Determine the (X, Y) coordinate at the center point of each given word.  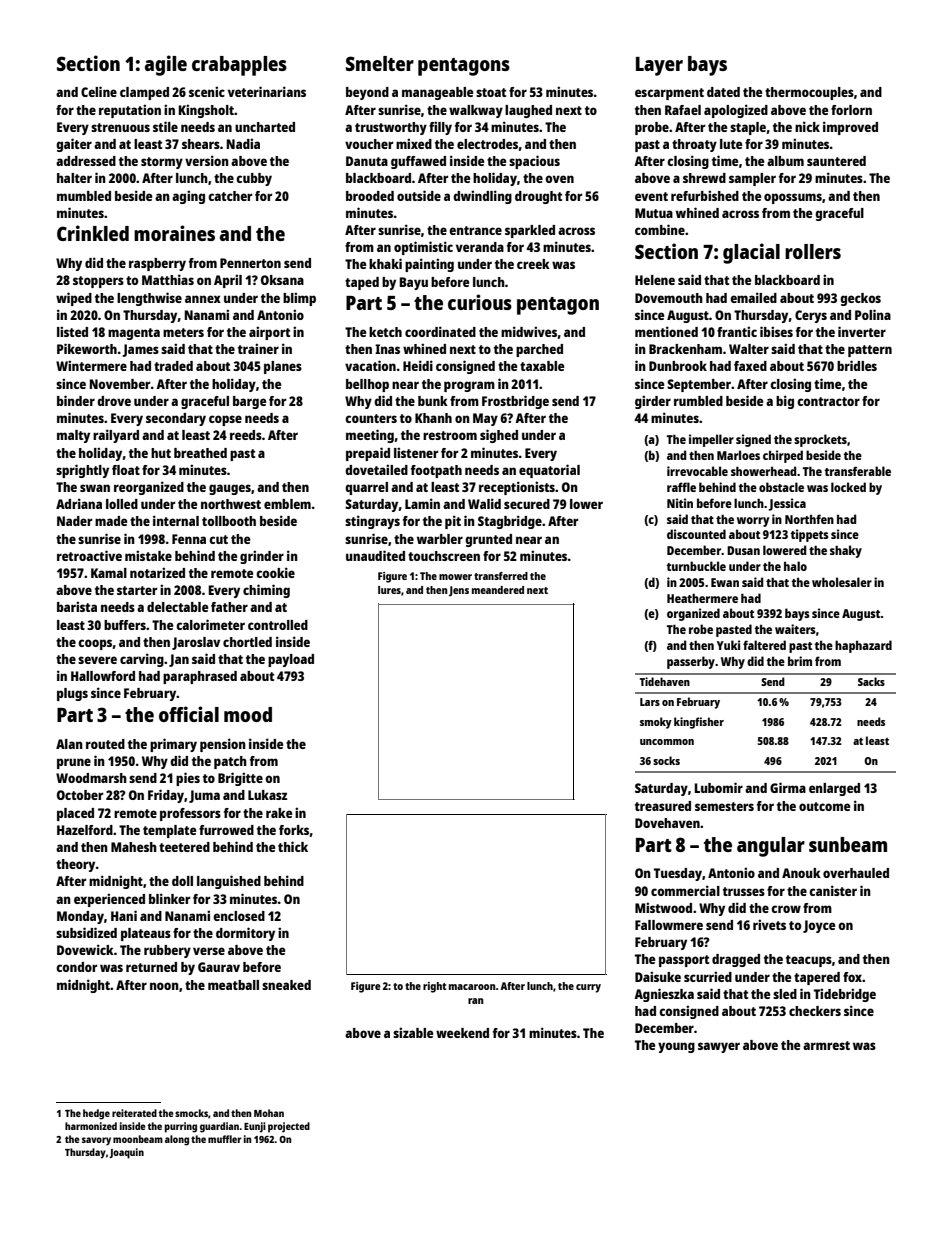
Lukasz (267, 795)
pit (453, 522)
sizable (413, 1032)
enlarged (834, 789)
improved (850, 128)
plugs (72, 694)
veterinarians (267, 91)
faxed (750, 366)
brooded (370, 196)
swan (95, 488)
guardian (219, 1127)
